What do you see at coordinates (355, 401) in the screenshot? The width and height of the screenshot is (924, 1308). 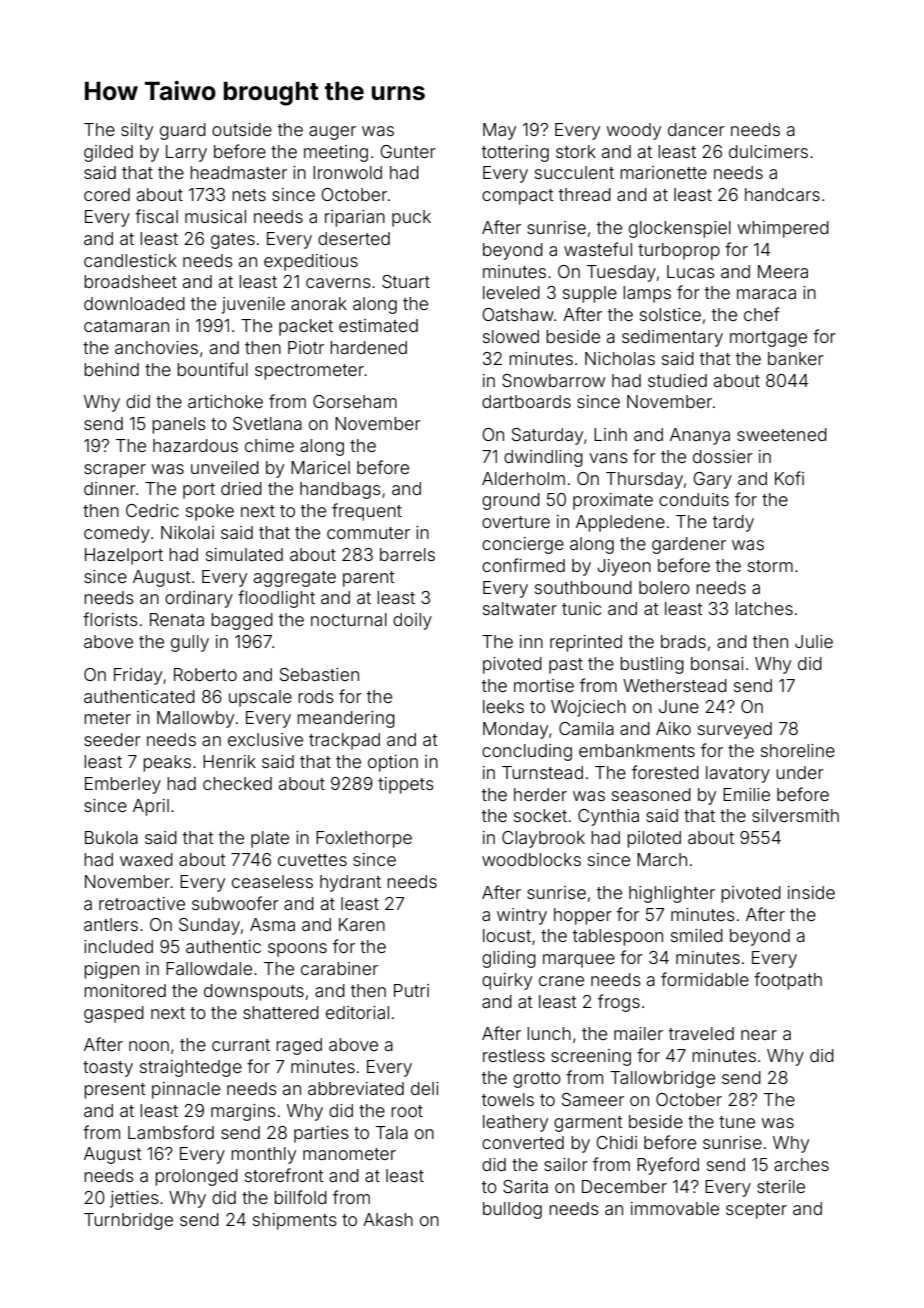 I see `Gorseham` at bounding box center [355, 401].
